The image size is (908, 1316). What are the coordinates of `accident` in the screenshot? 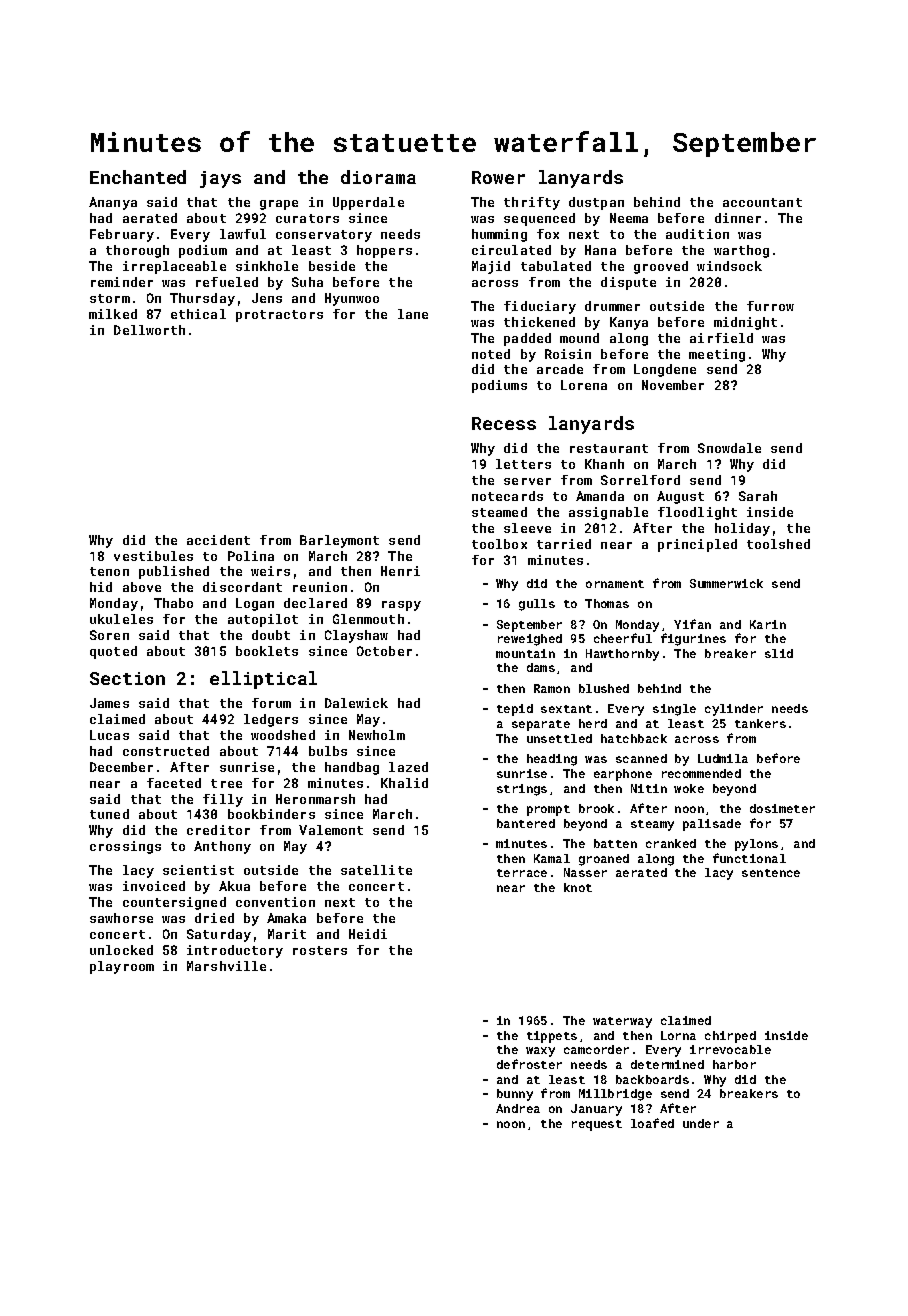 It's located at (218, 540).
